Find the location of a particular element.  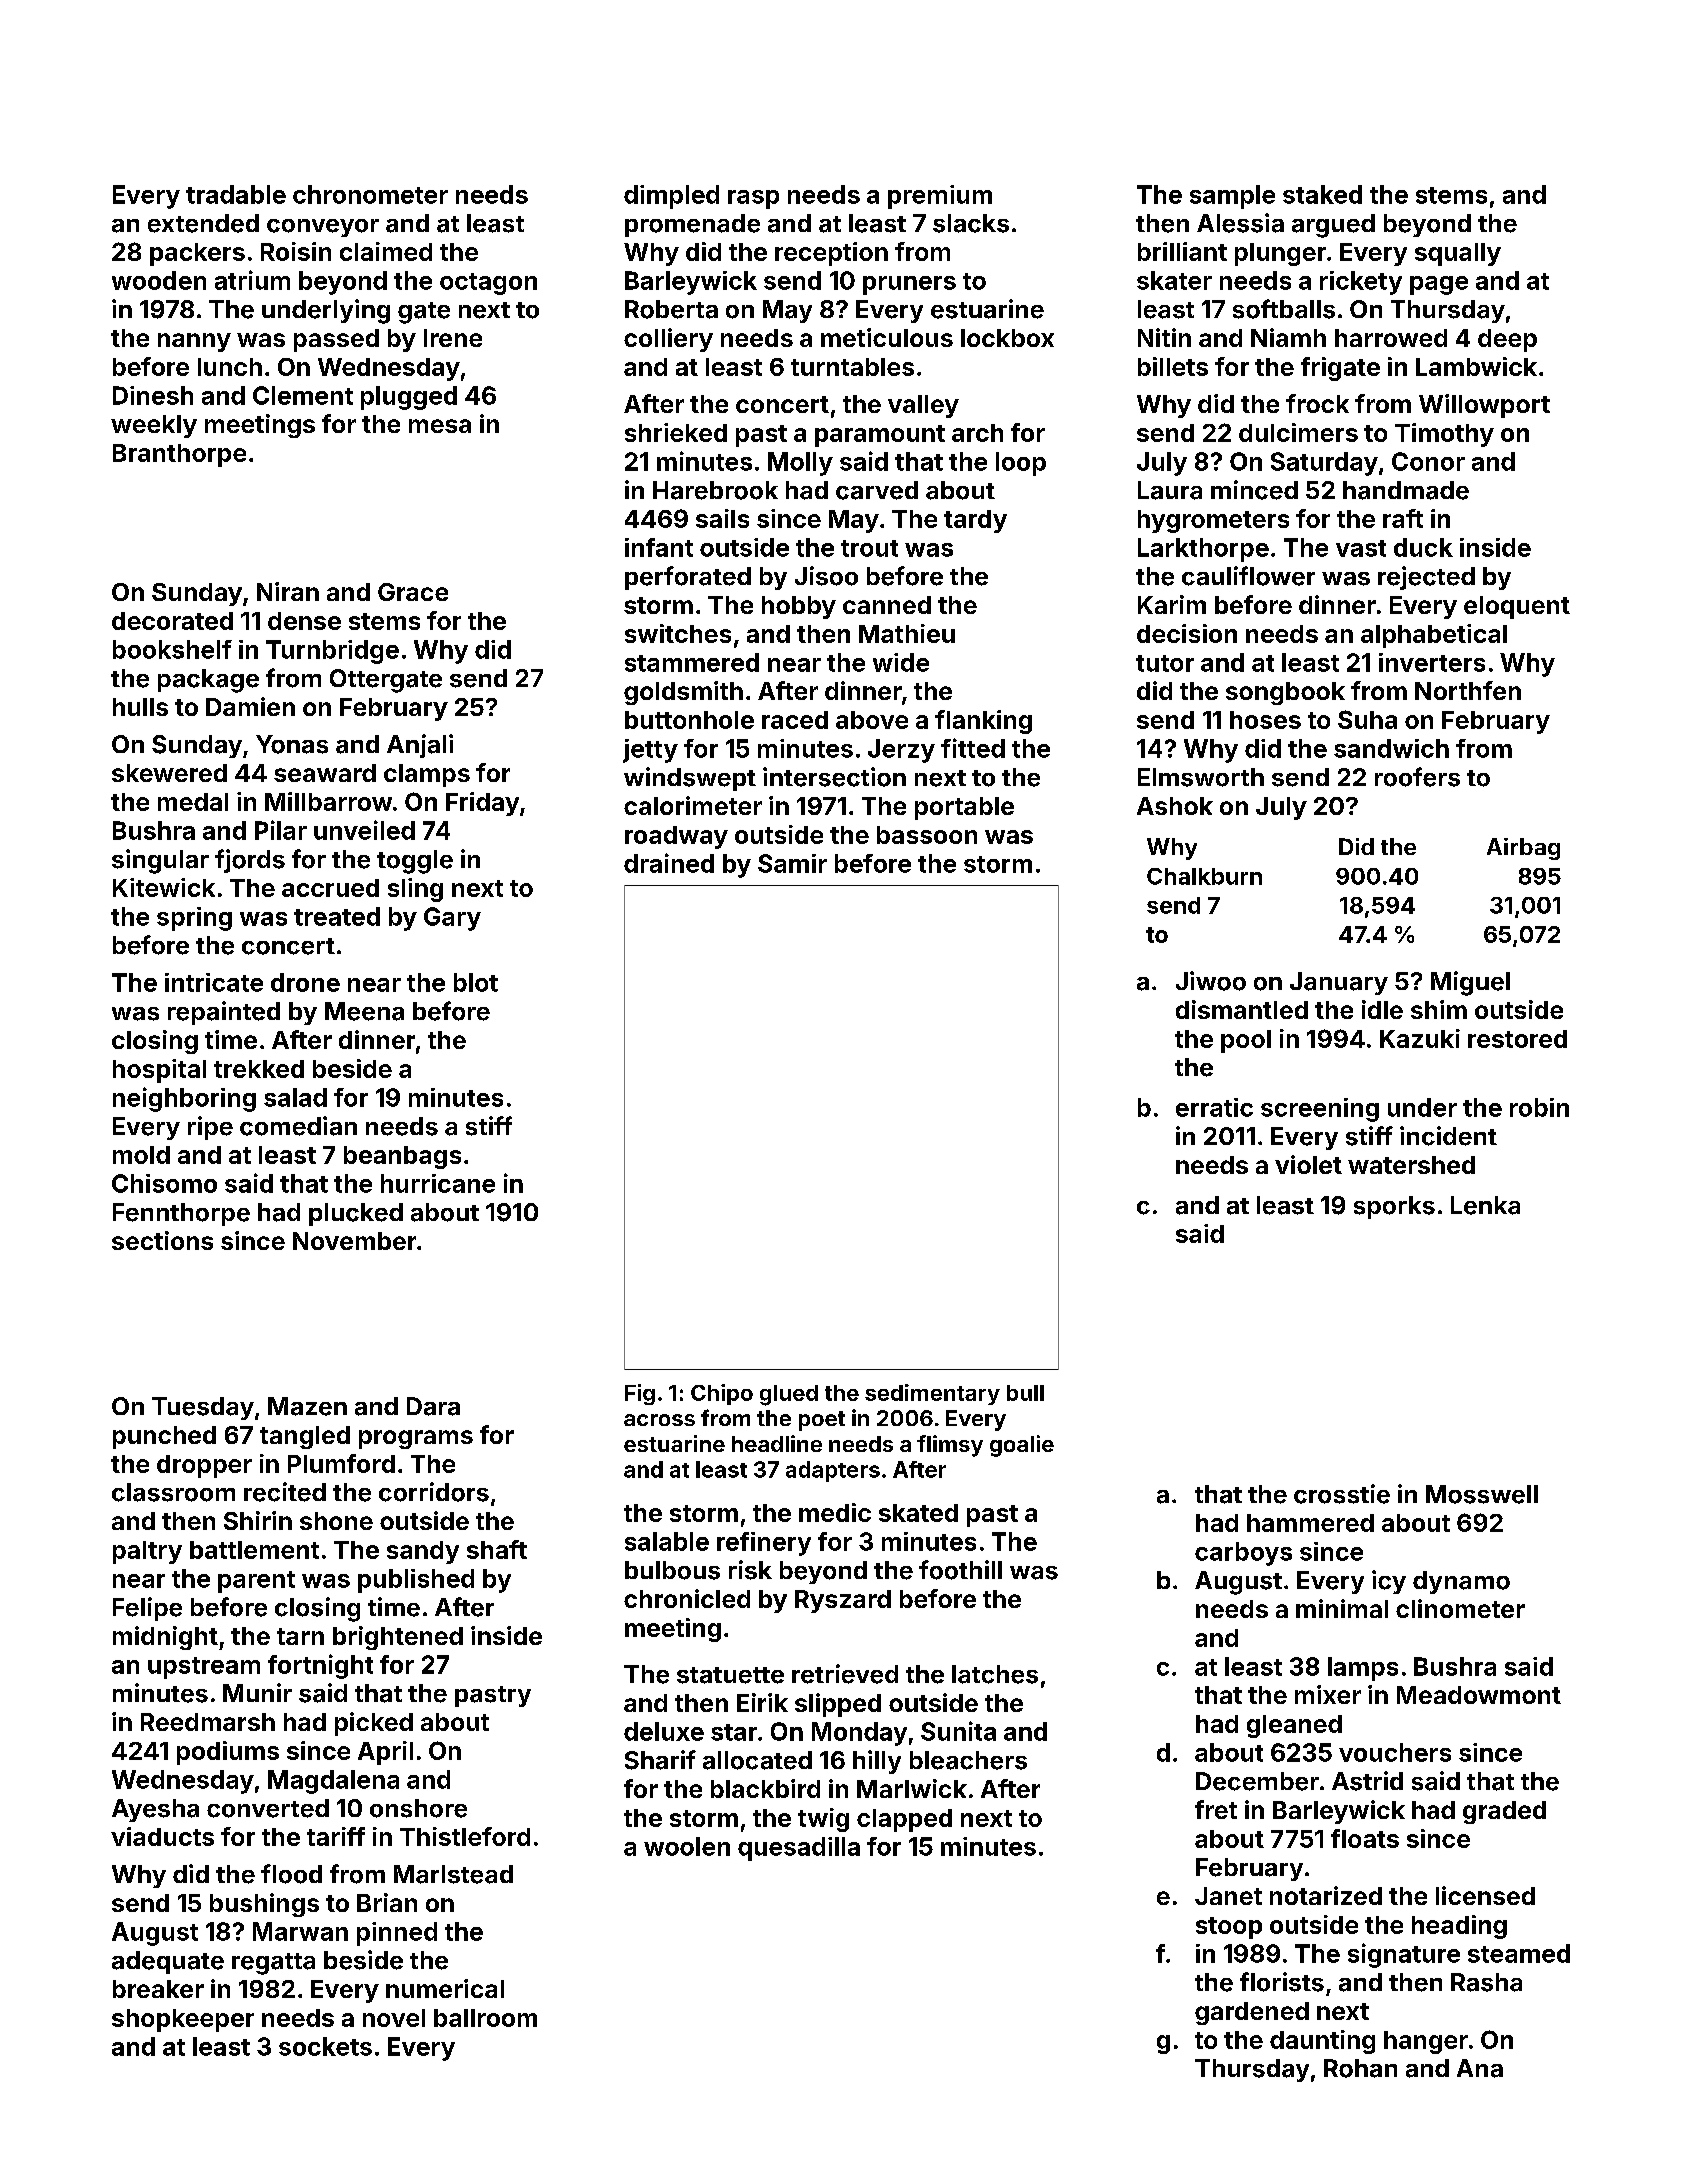

blot is located at coordinates (476, 982).
